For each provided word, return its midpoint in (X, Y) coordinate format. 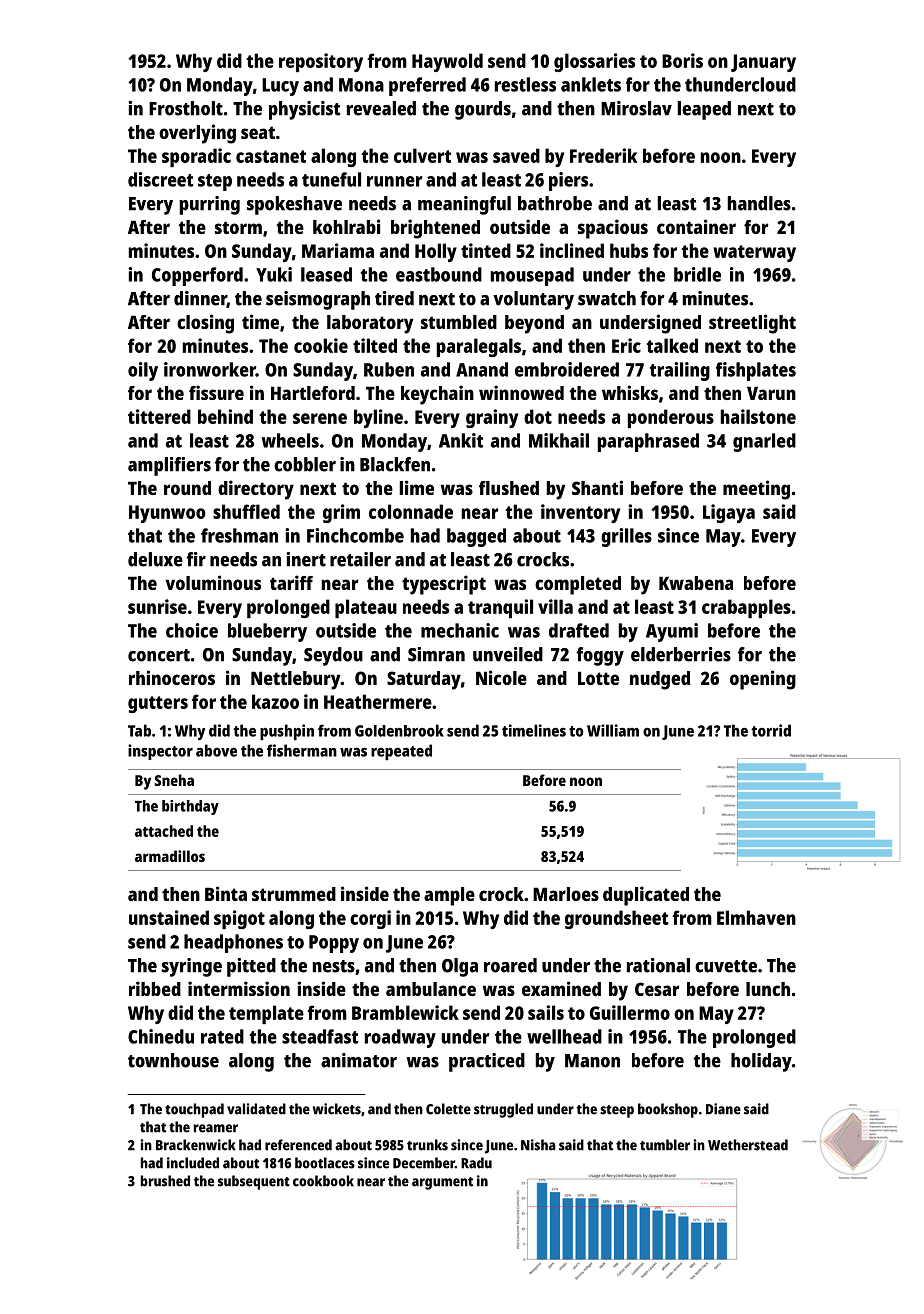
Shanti (597, 487)
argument (442, 1183)
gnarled (764, 442)
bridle (697, 274)
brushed (165, 1181)
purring (210, 205)
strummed (294, 894)
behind (225, 416)
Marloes (566, 894)
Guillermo (630, 1012)
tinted (486, 250)
